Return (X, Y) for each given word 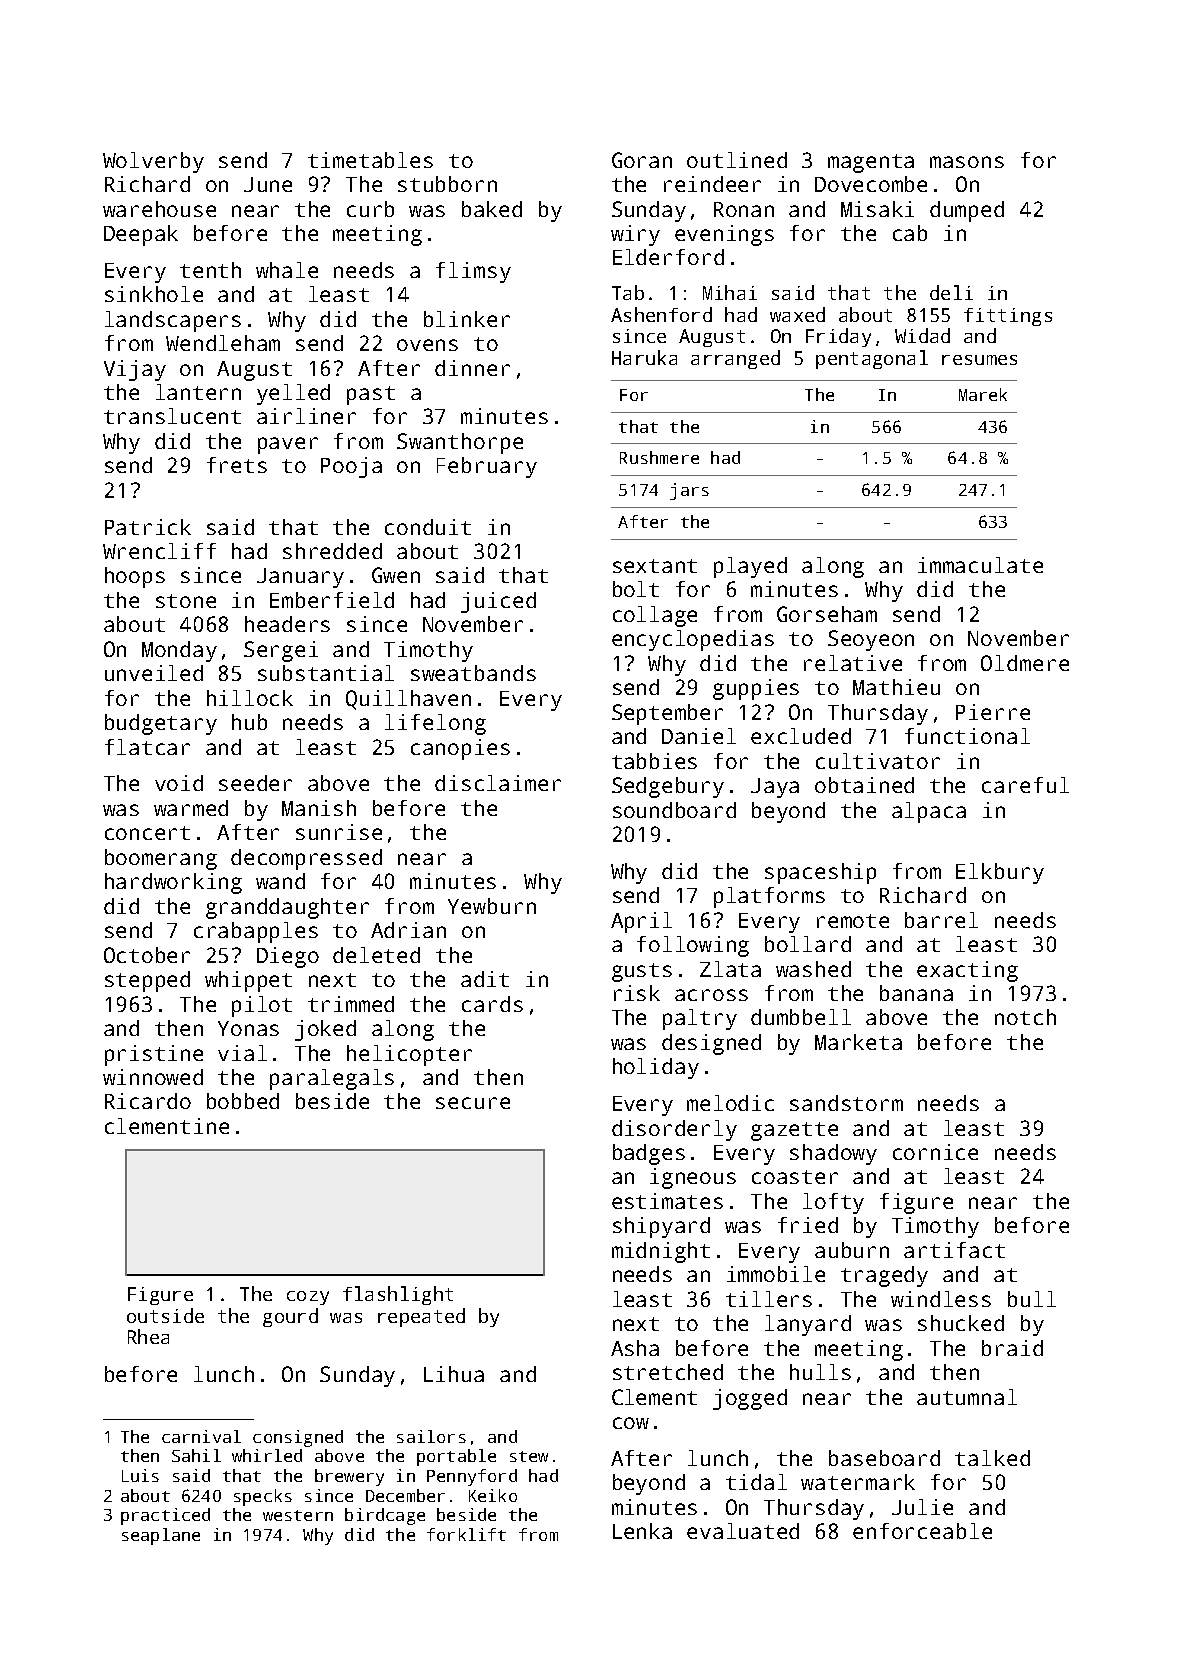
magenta (871, 163)
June (268, 184)
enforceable (922, 1531)
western (298, 1515)
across (711, 995)
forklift (466, 1534)
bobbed (243, 1101)
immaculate (980, 565)
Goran (642, 160)
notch (1025, 1017)
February (487, 467)
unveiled (154, 673)
